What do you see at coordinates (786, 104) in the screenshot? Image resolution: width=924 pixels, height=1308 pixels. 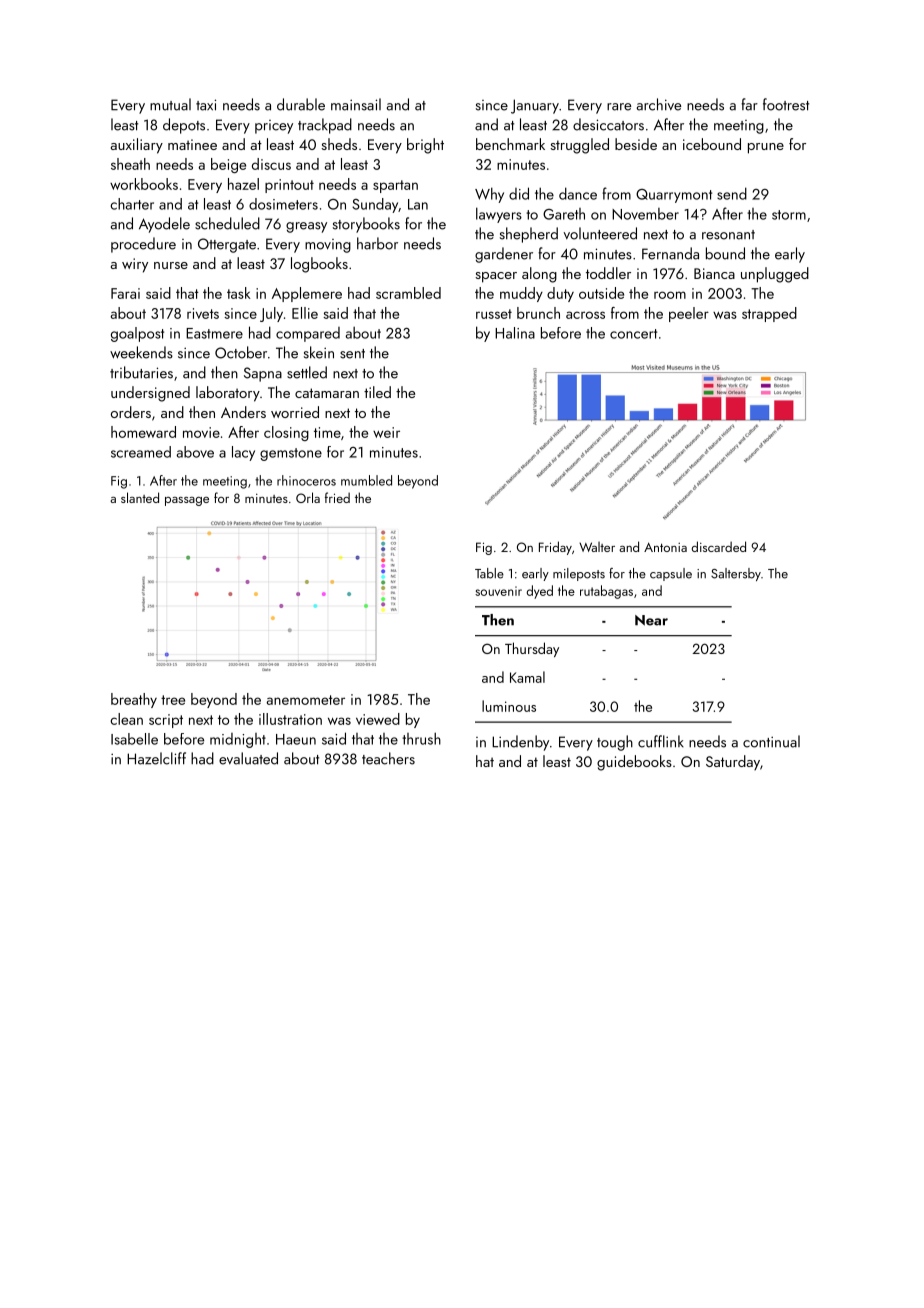 I see `footrest` at bounding box center [786, 104].
